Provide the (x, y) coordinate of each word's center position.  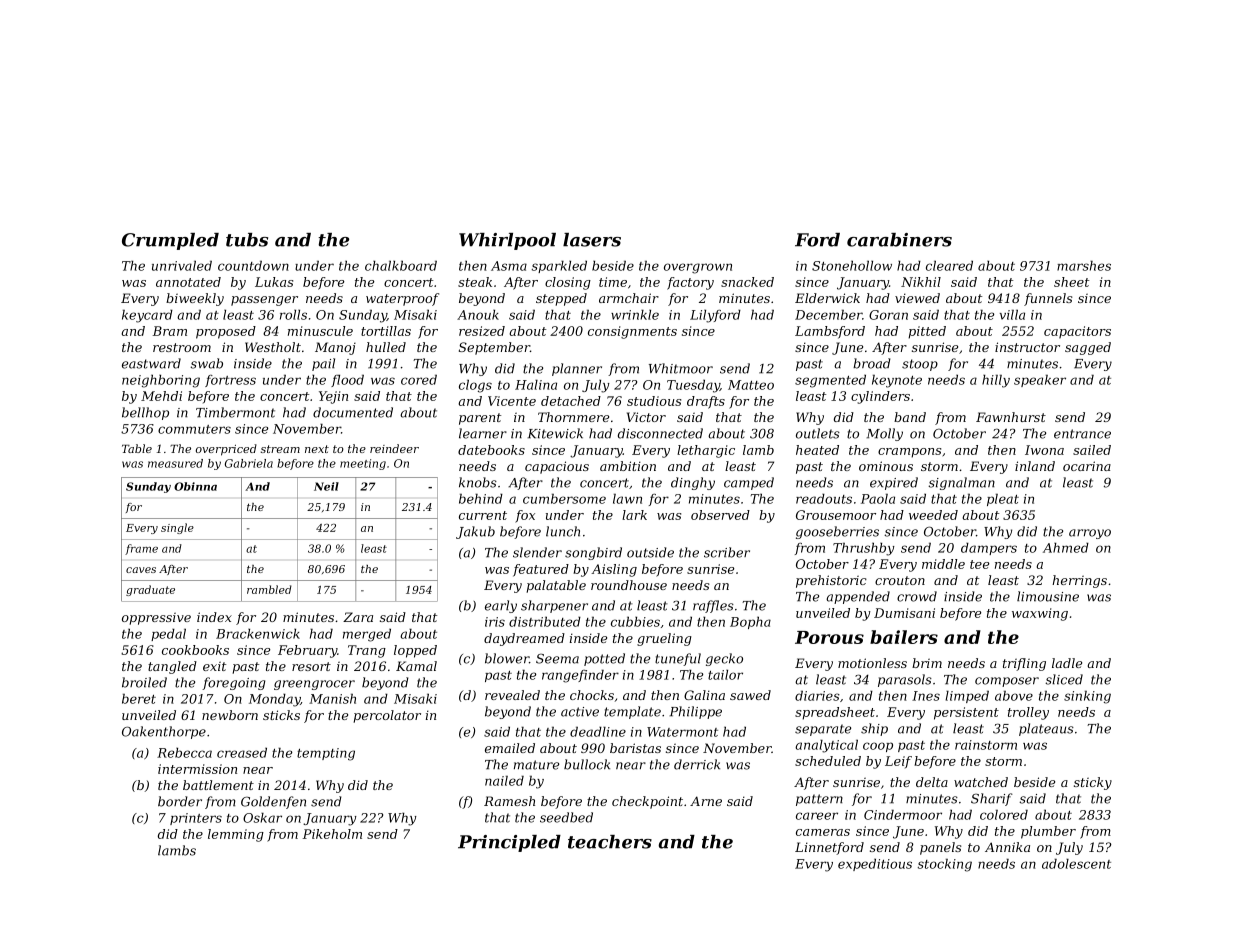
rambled (269, 589)
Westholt (273, 347)
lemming (236, 835)
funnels (1048, 299)
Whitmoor (681, 368)
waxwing (1040, 614)
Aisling (614, 570)
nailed (504, 780)
